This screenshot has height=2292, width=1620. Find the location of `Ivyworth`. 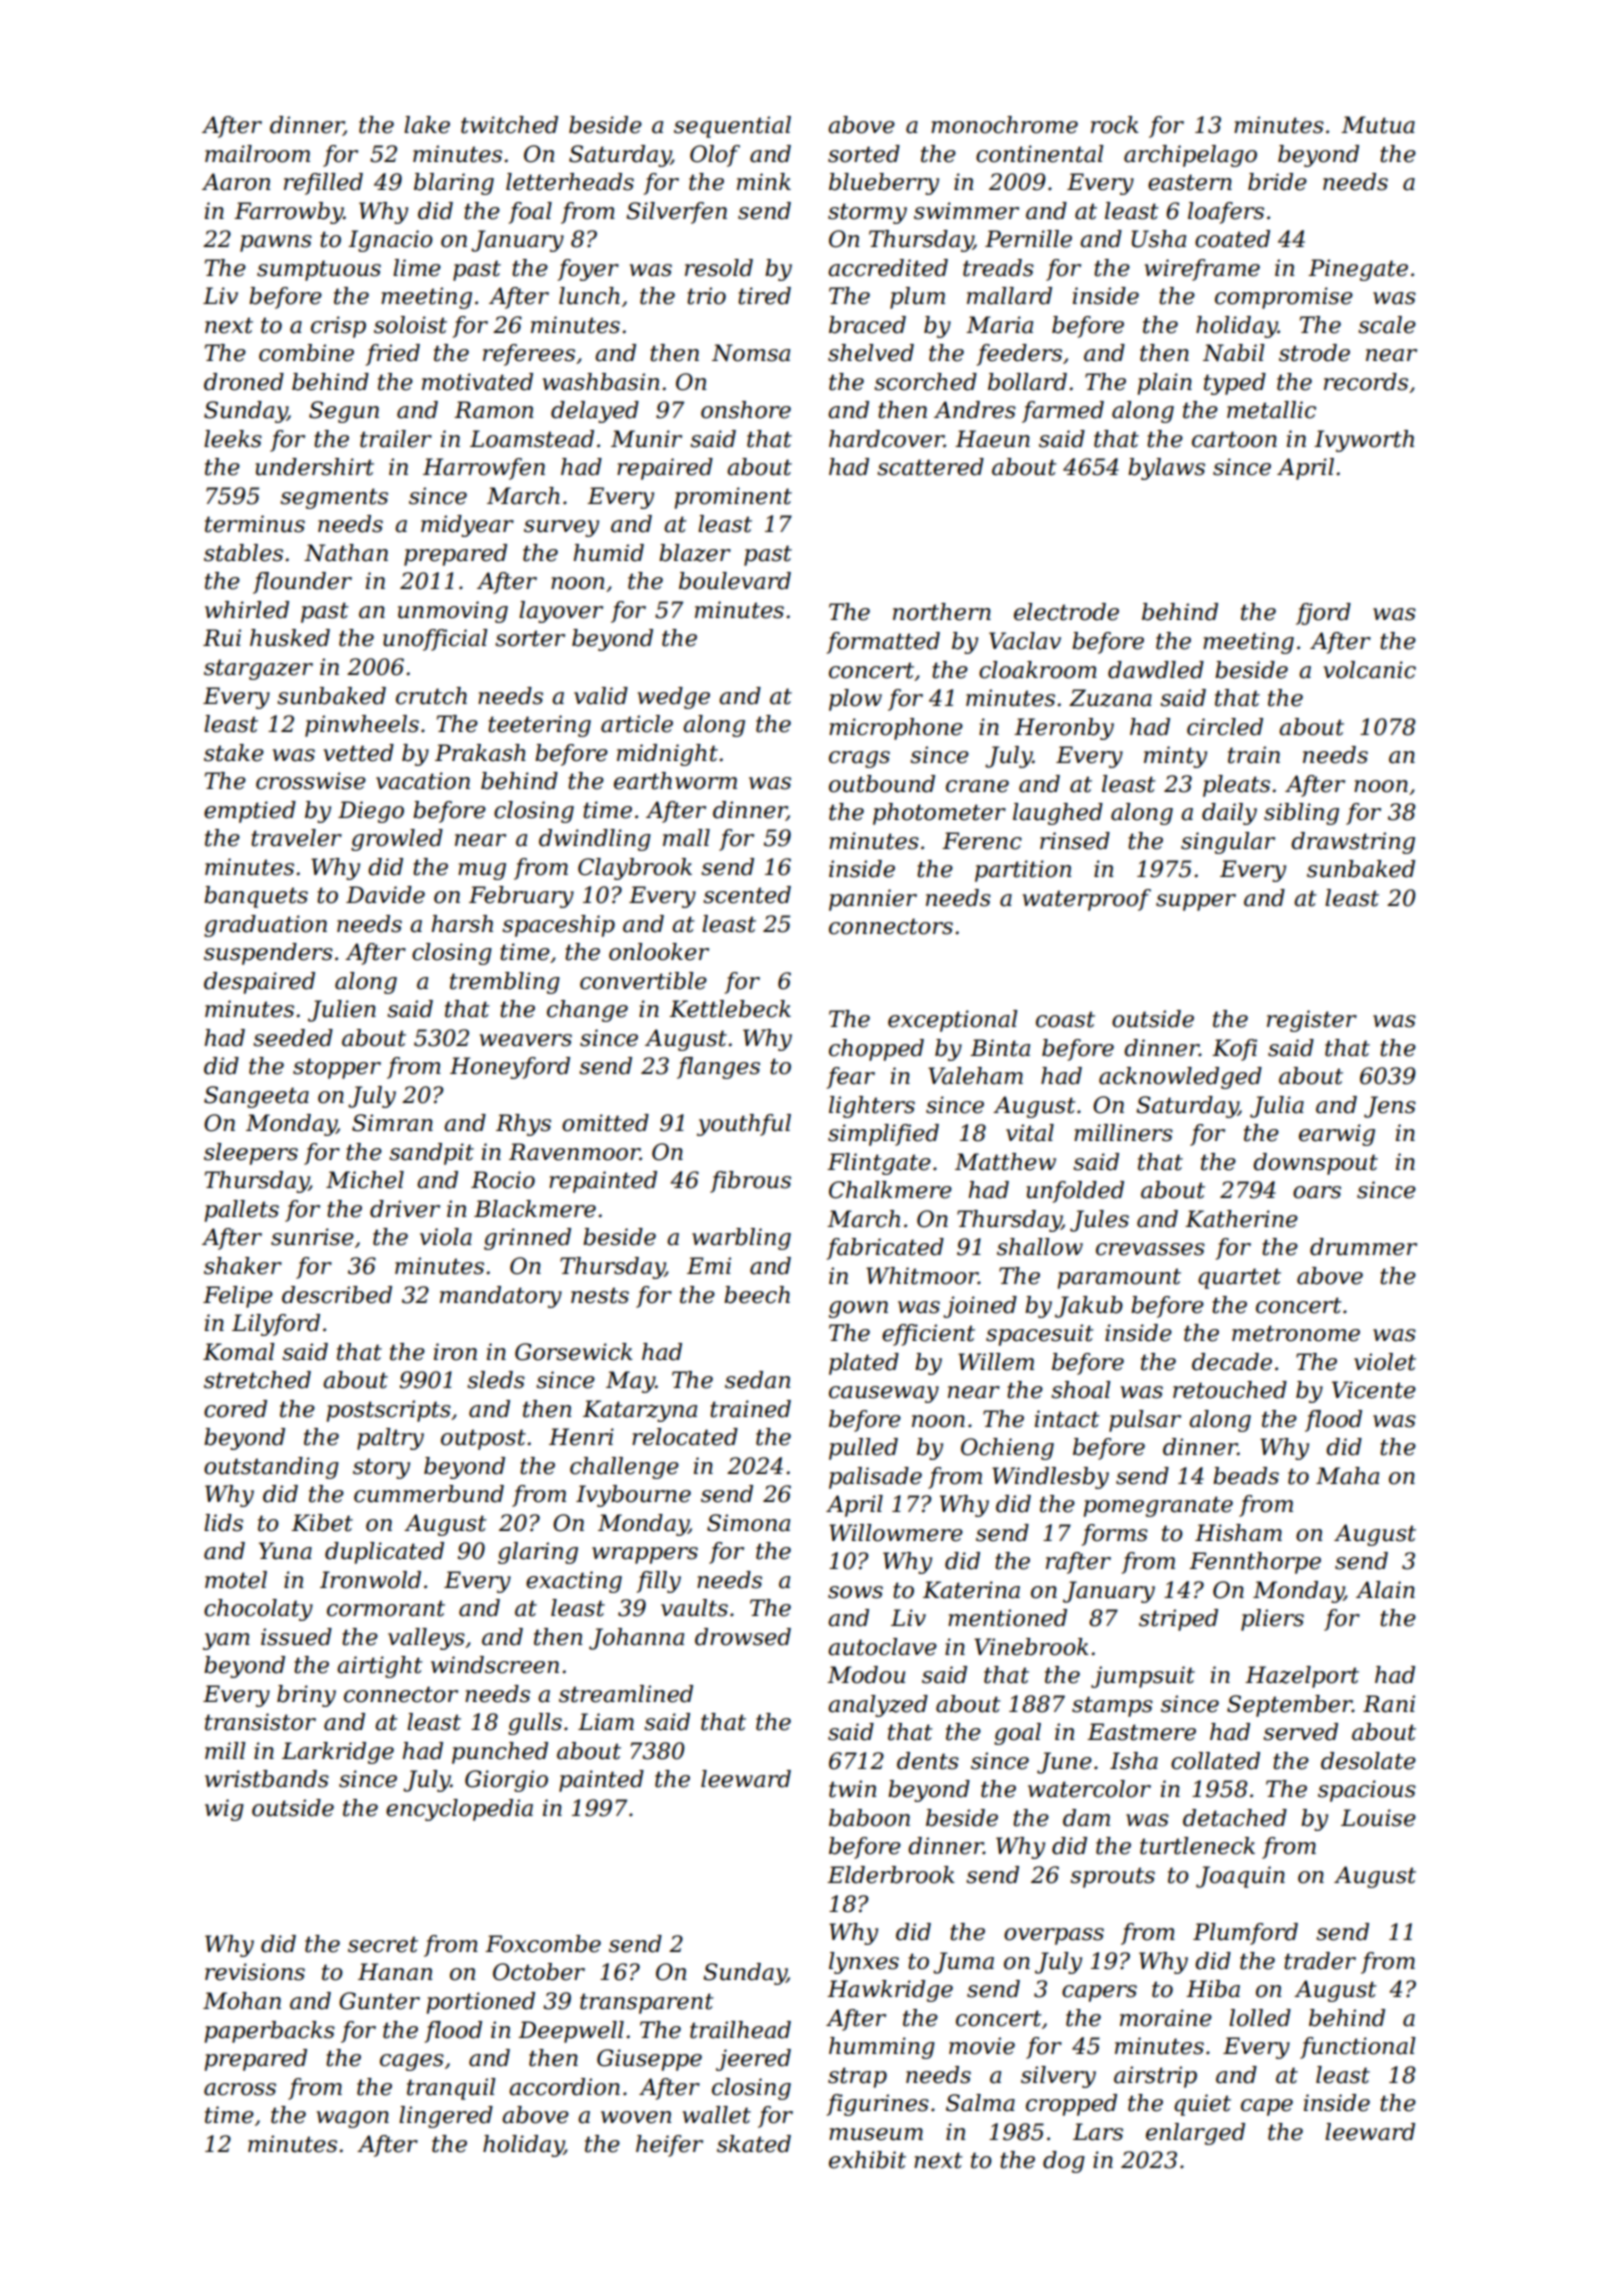

Ivyworth is located at coordinates (1364, 441).
